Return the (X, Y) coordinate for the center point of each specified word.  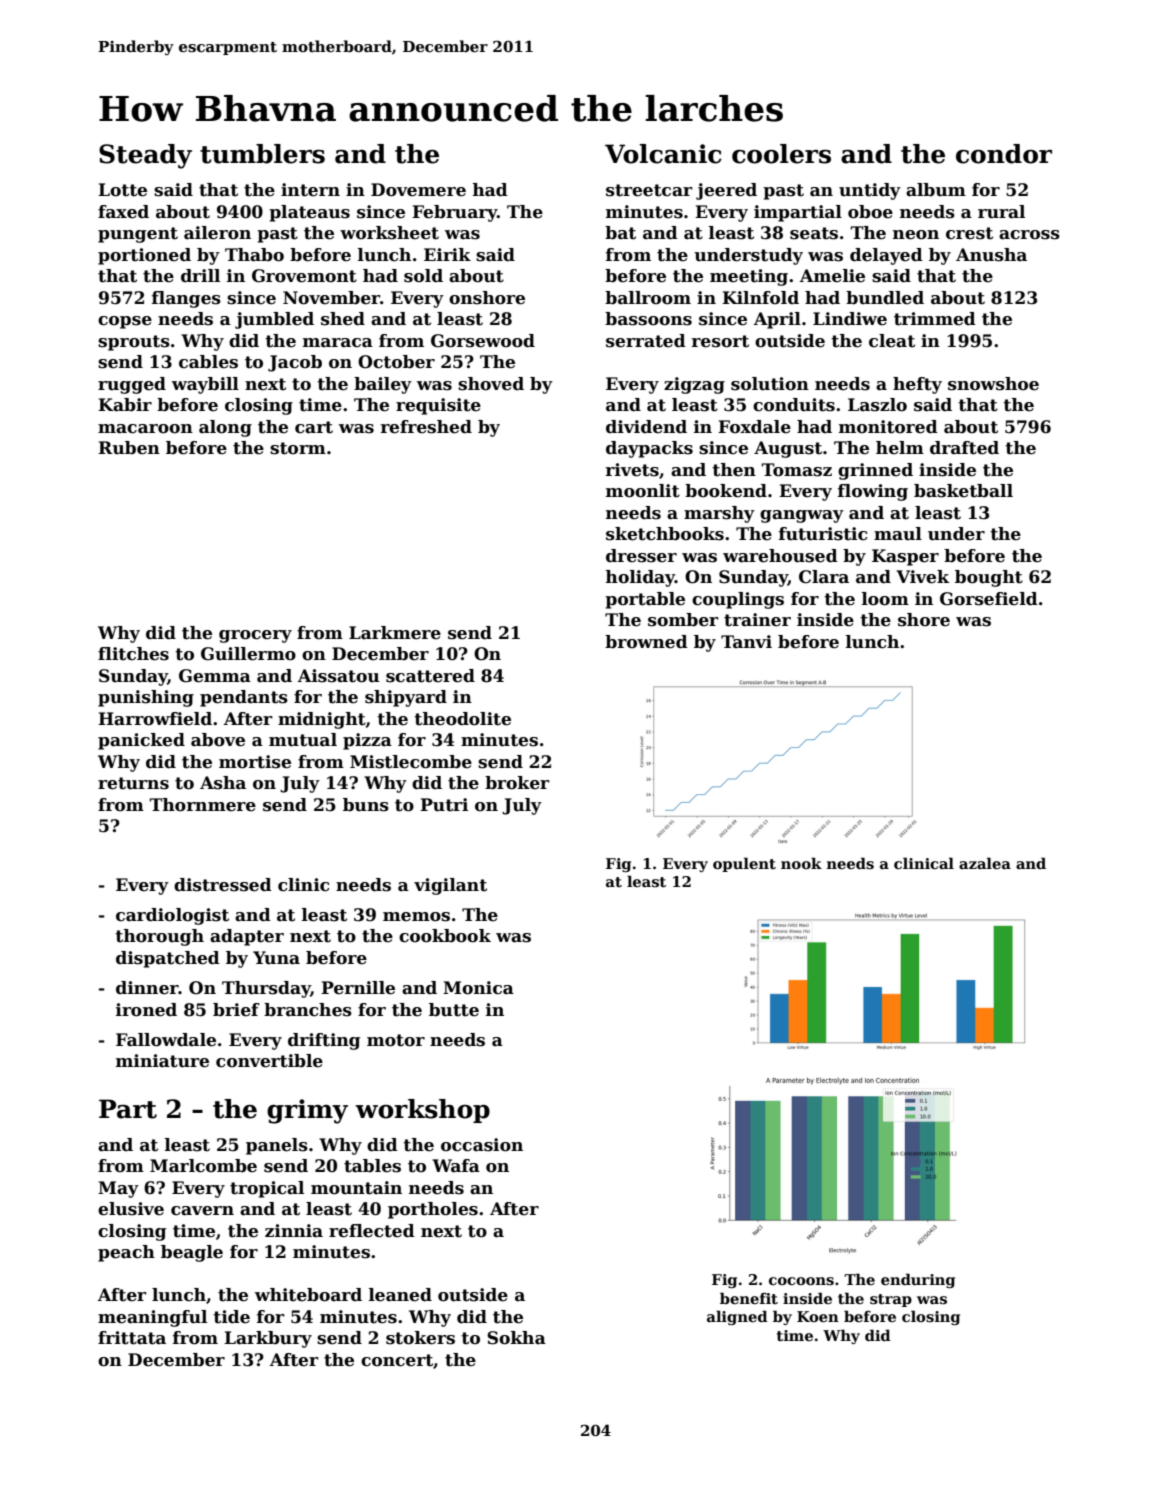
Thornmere (203, 805)
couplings (738, 600)
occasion (482, 1145)
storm (298, 448)
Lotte (122, 190)
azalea (985, 863)
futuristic (823, 534)
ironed (146, 1010)
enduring (918, 1280)
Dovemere (418, 190)
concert (397, 1360)
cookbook (445, 936)
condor (1004, 154)
